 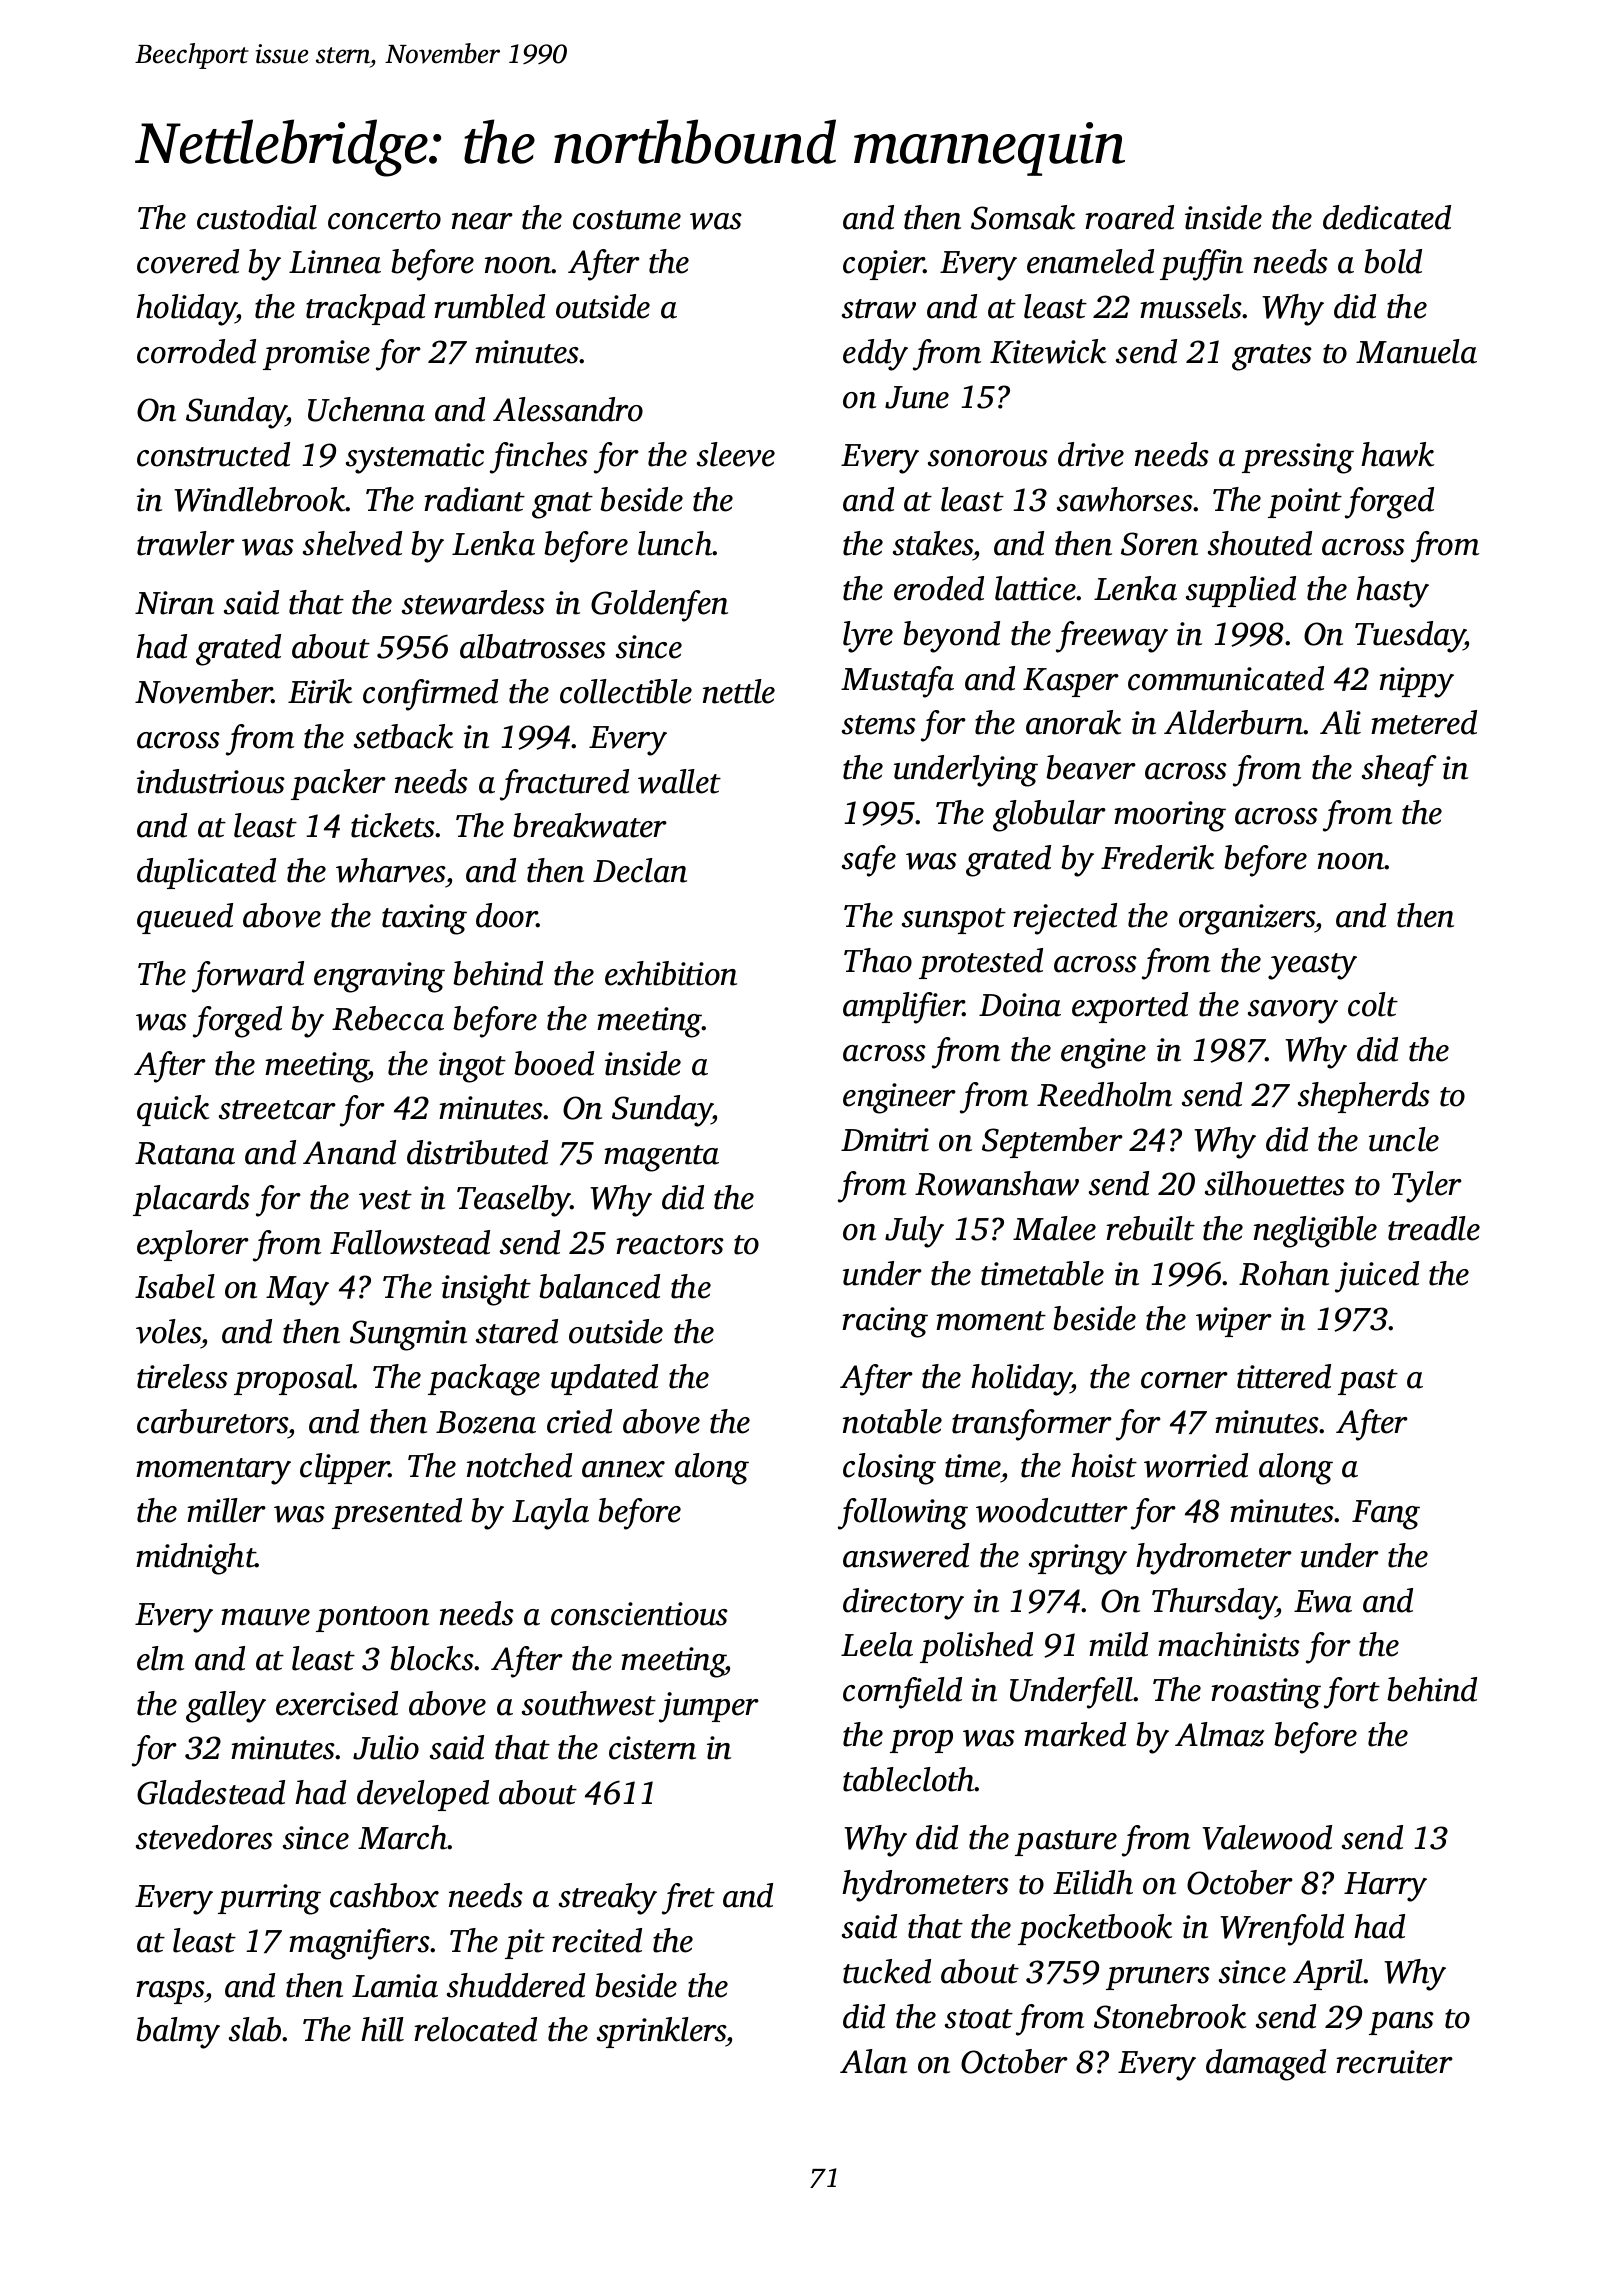 I want to click on industrious, so click(x=211, y=781).
